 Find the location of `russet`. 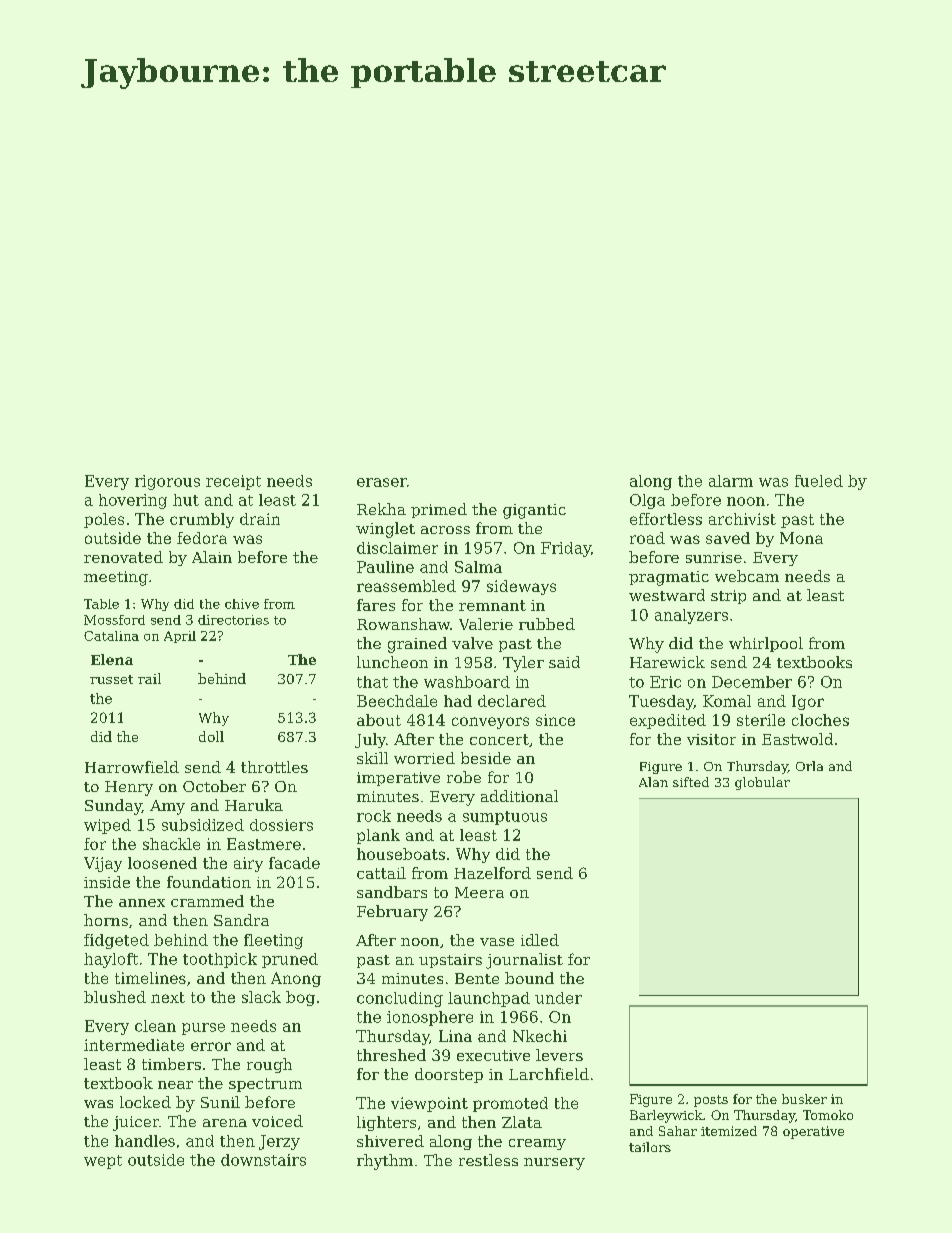

russet is located at coordinates (111, 679).
